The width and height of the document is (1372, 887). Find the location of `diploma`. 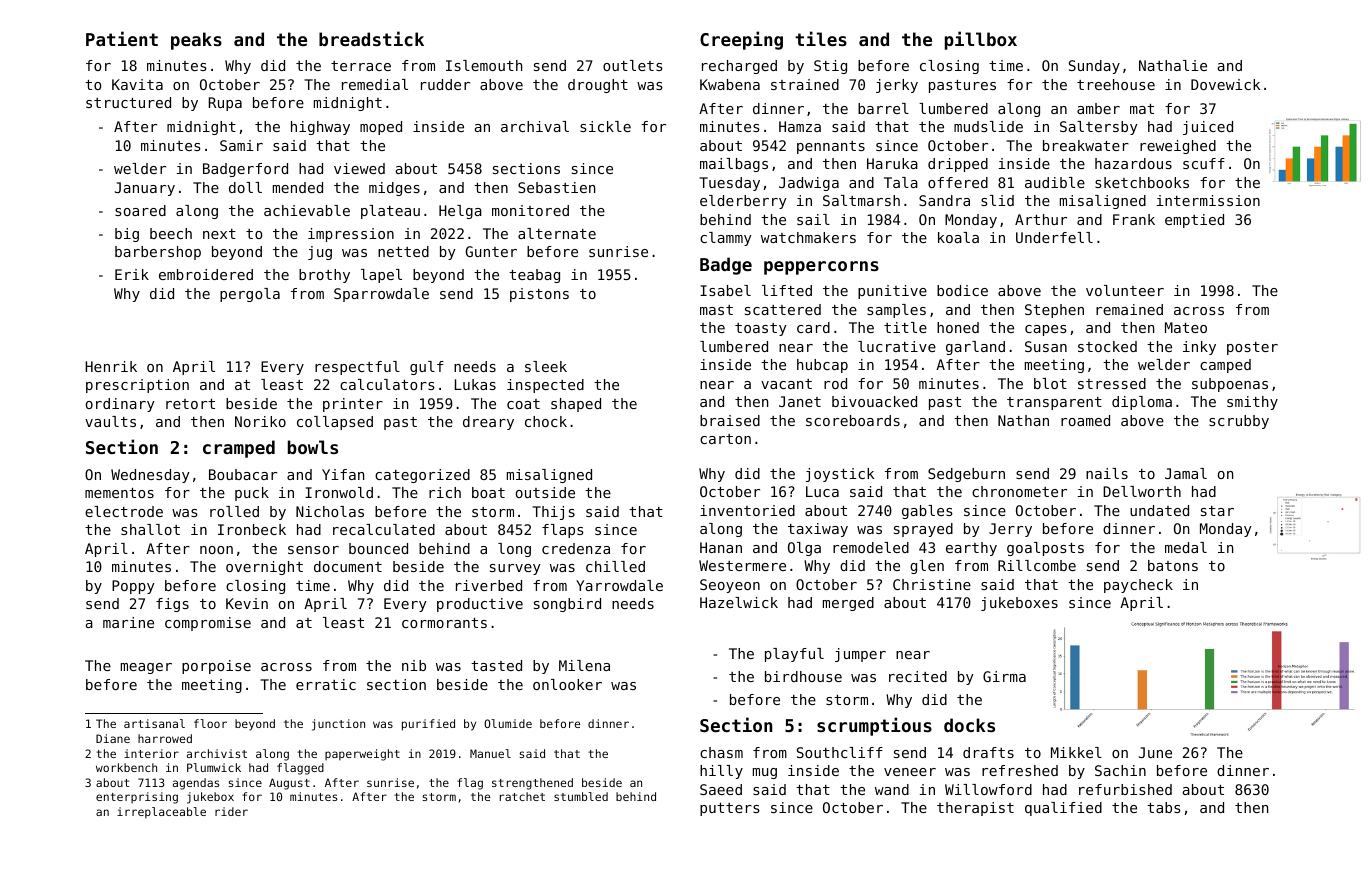

diploma is located at coordinates (1142, 403).
